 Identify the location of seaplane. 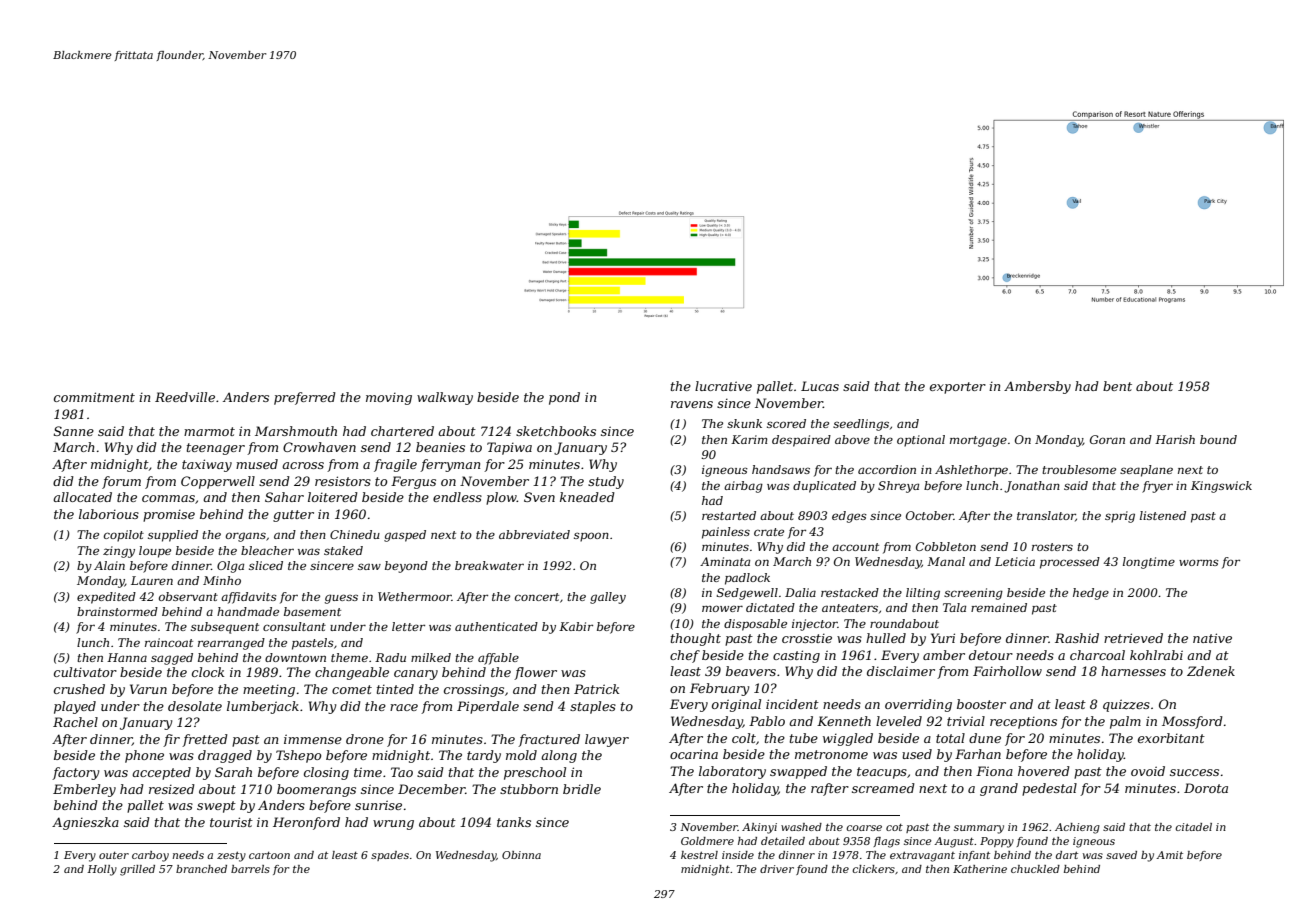
(1146, 471).
